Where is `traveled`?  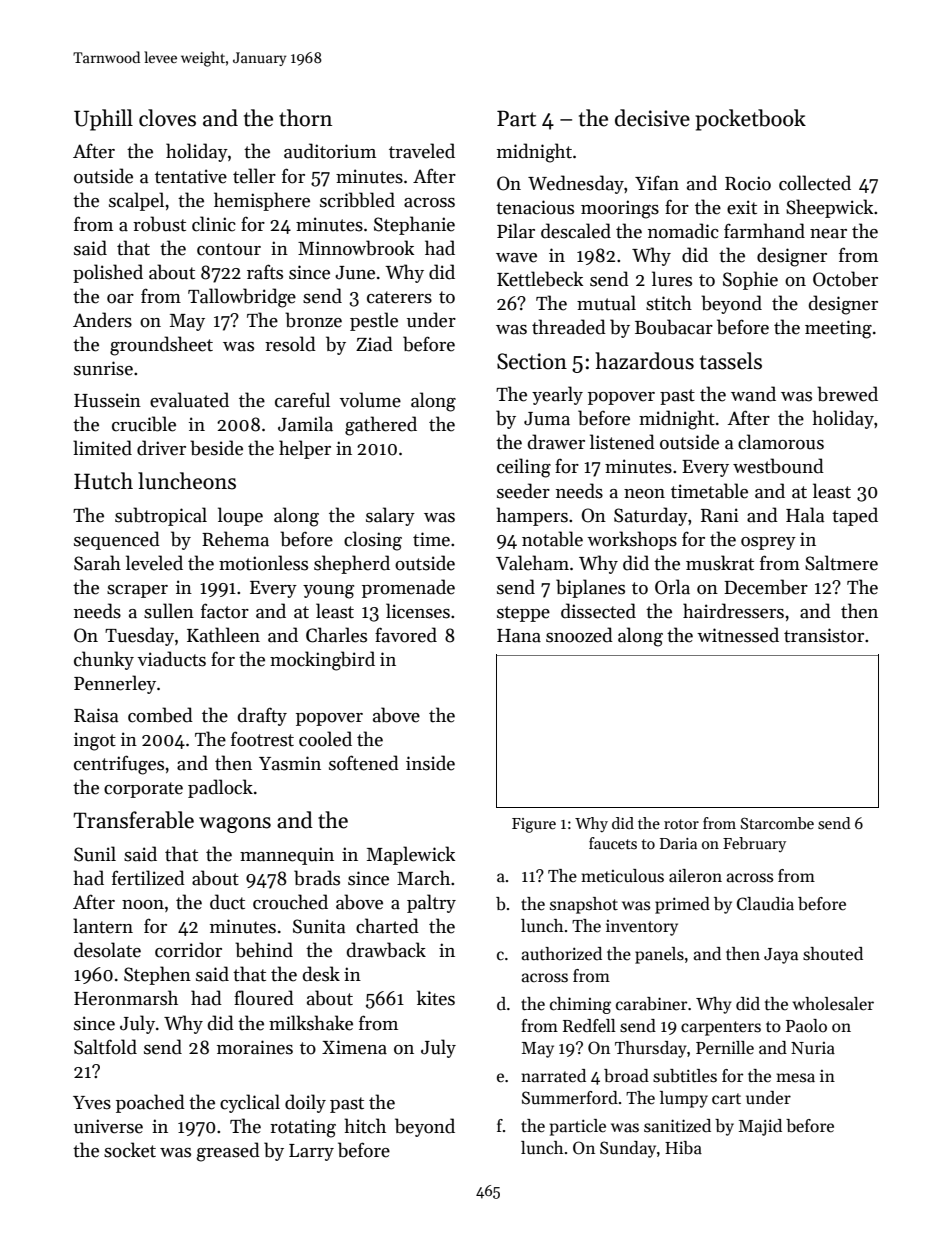 traveled is located at coordinates (422, 151).
